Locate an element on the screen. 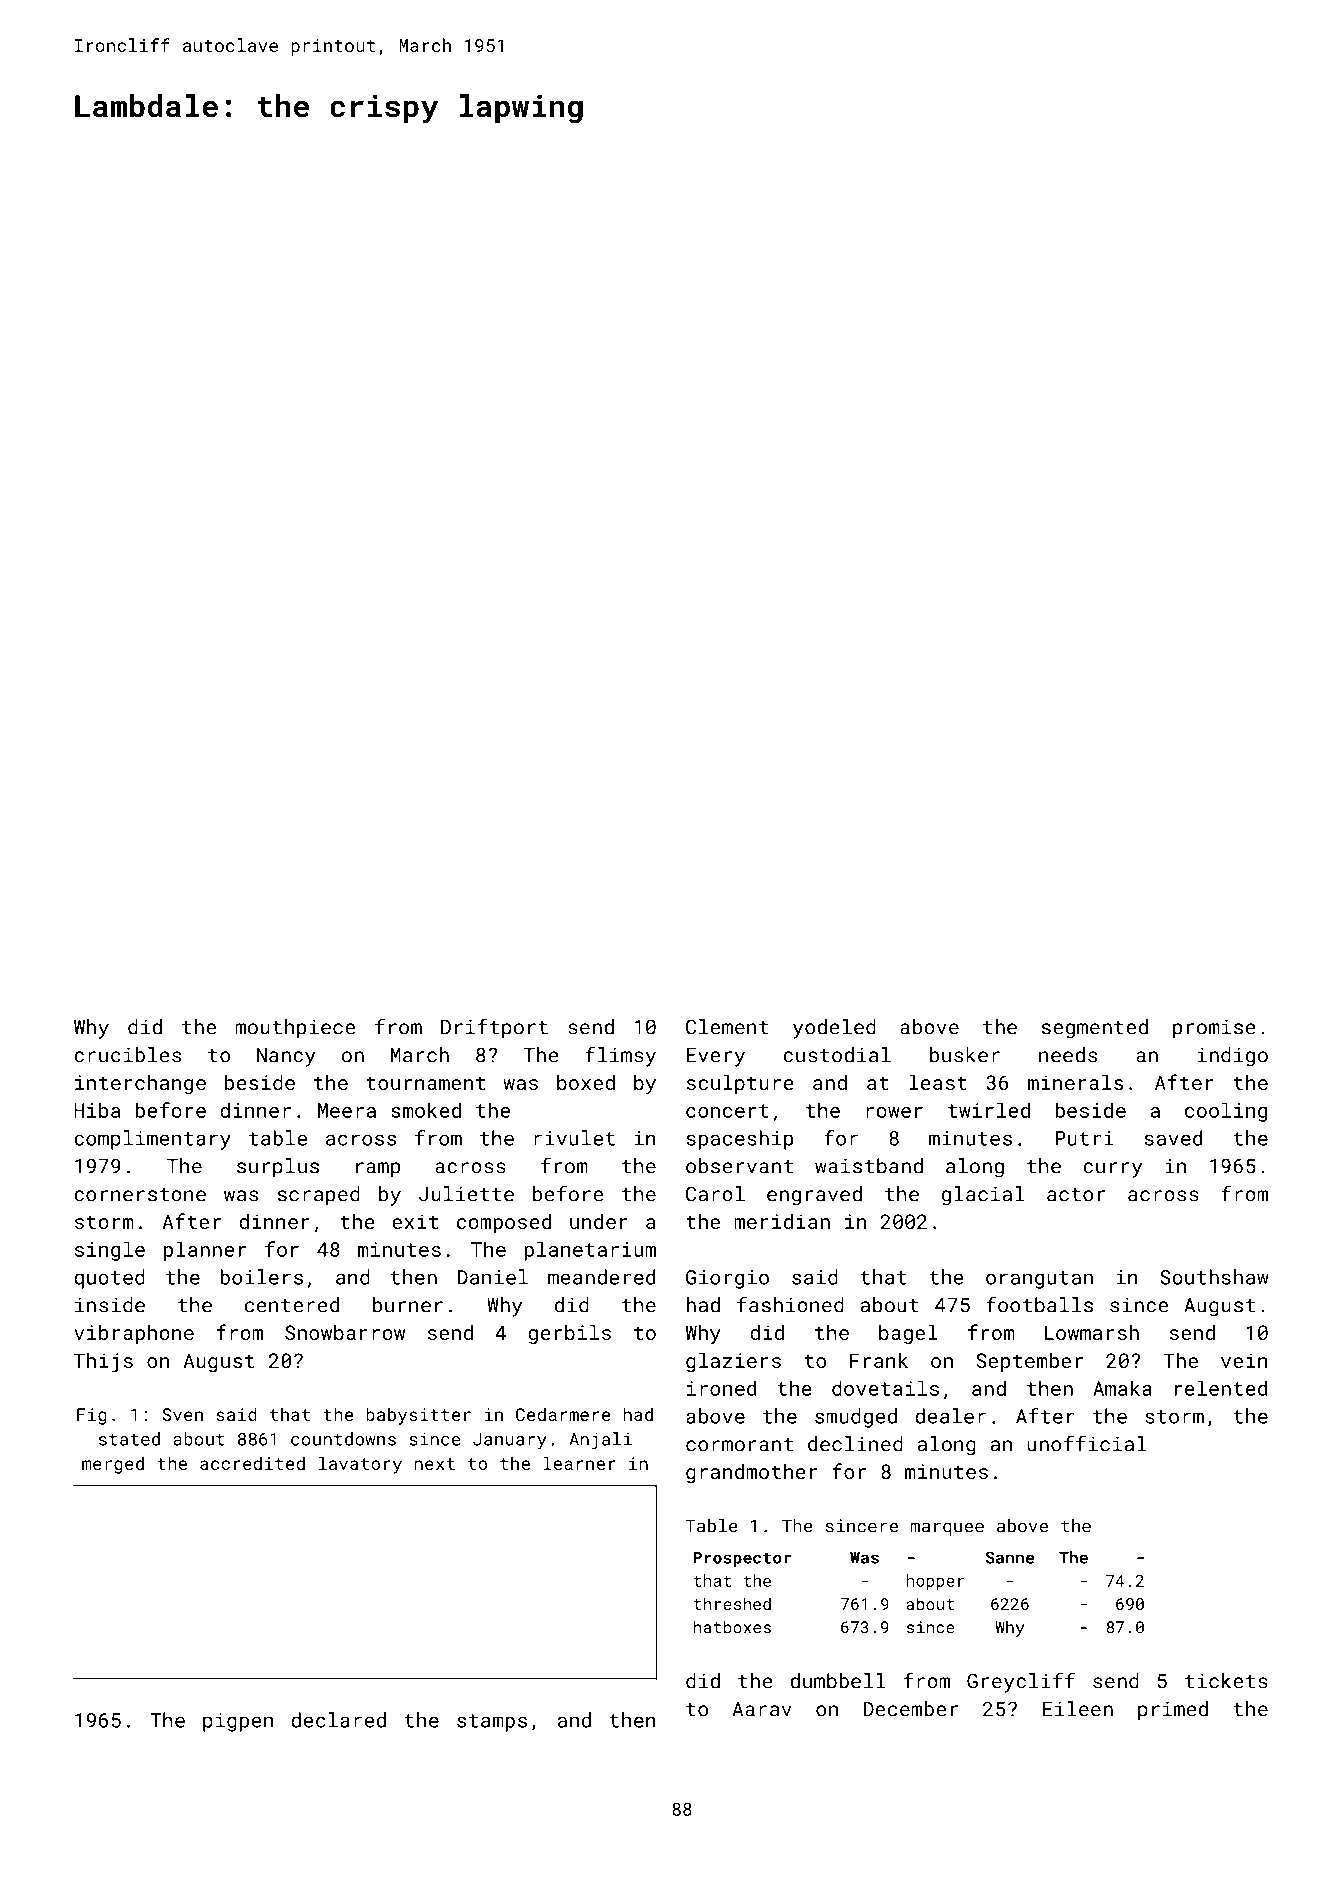  Sven is located at coordinates (182, 1414).
